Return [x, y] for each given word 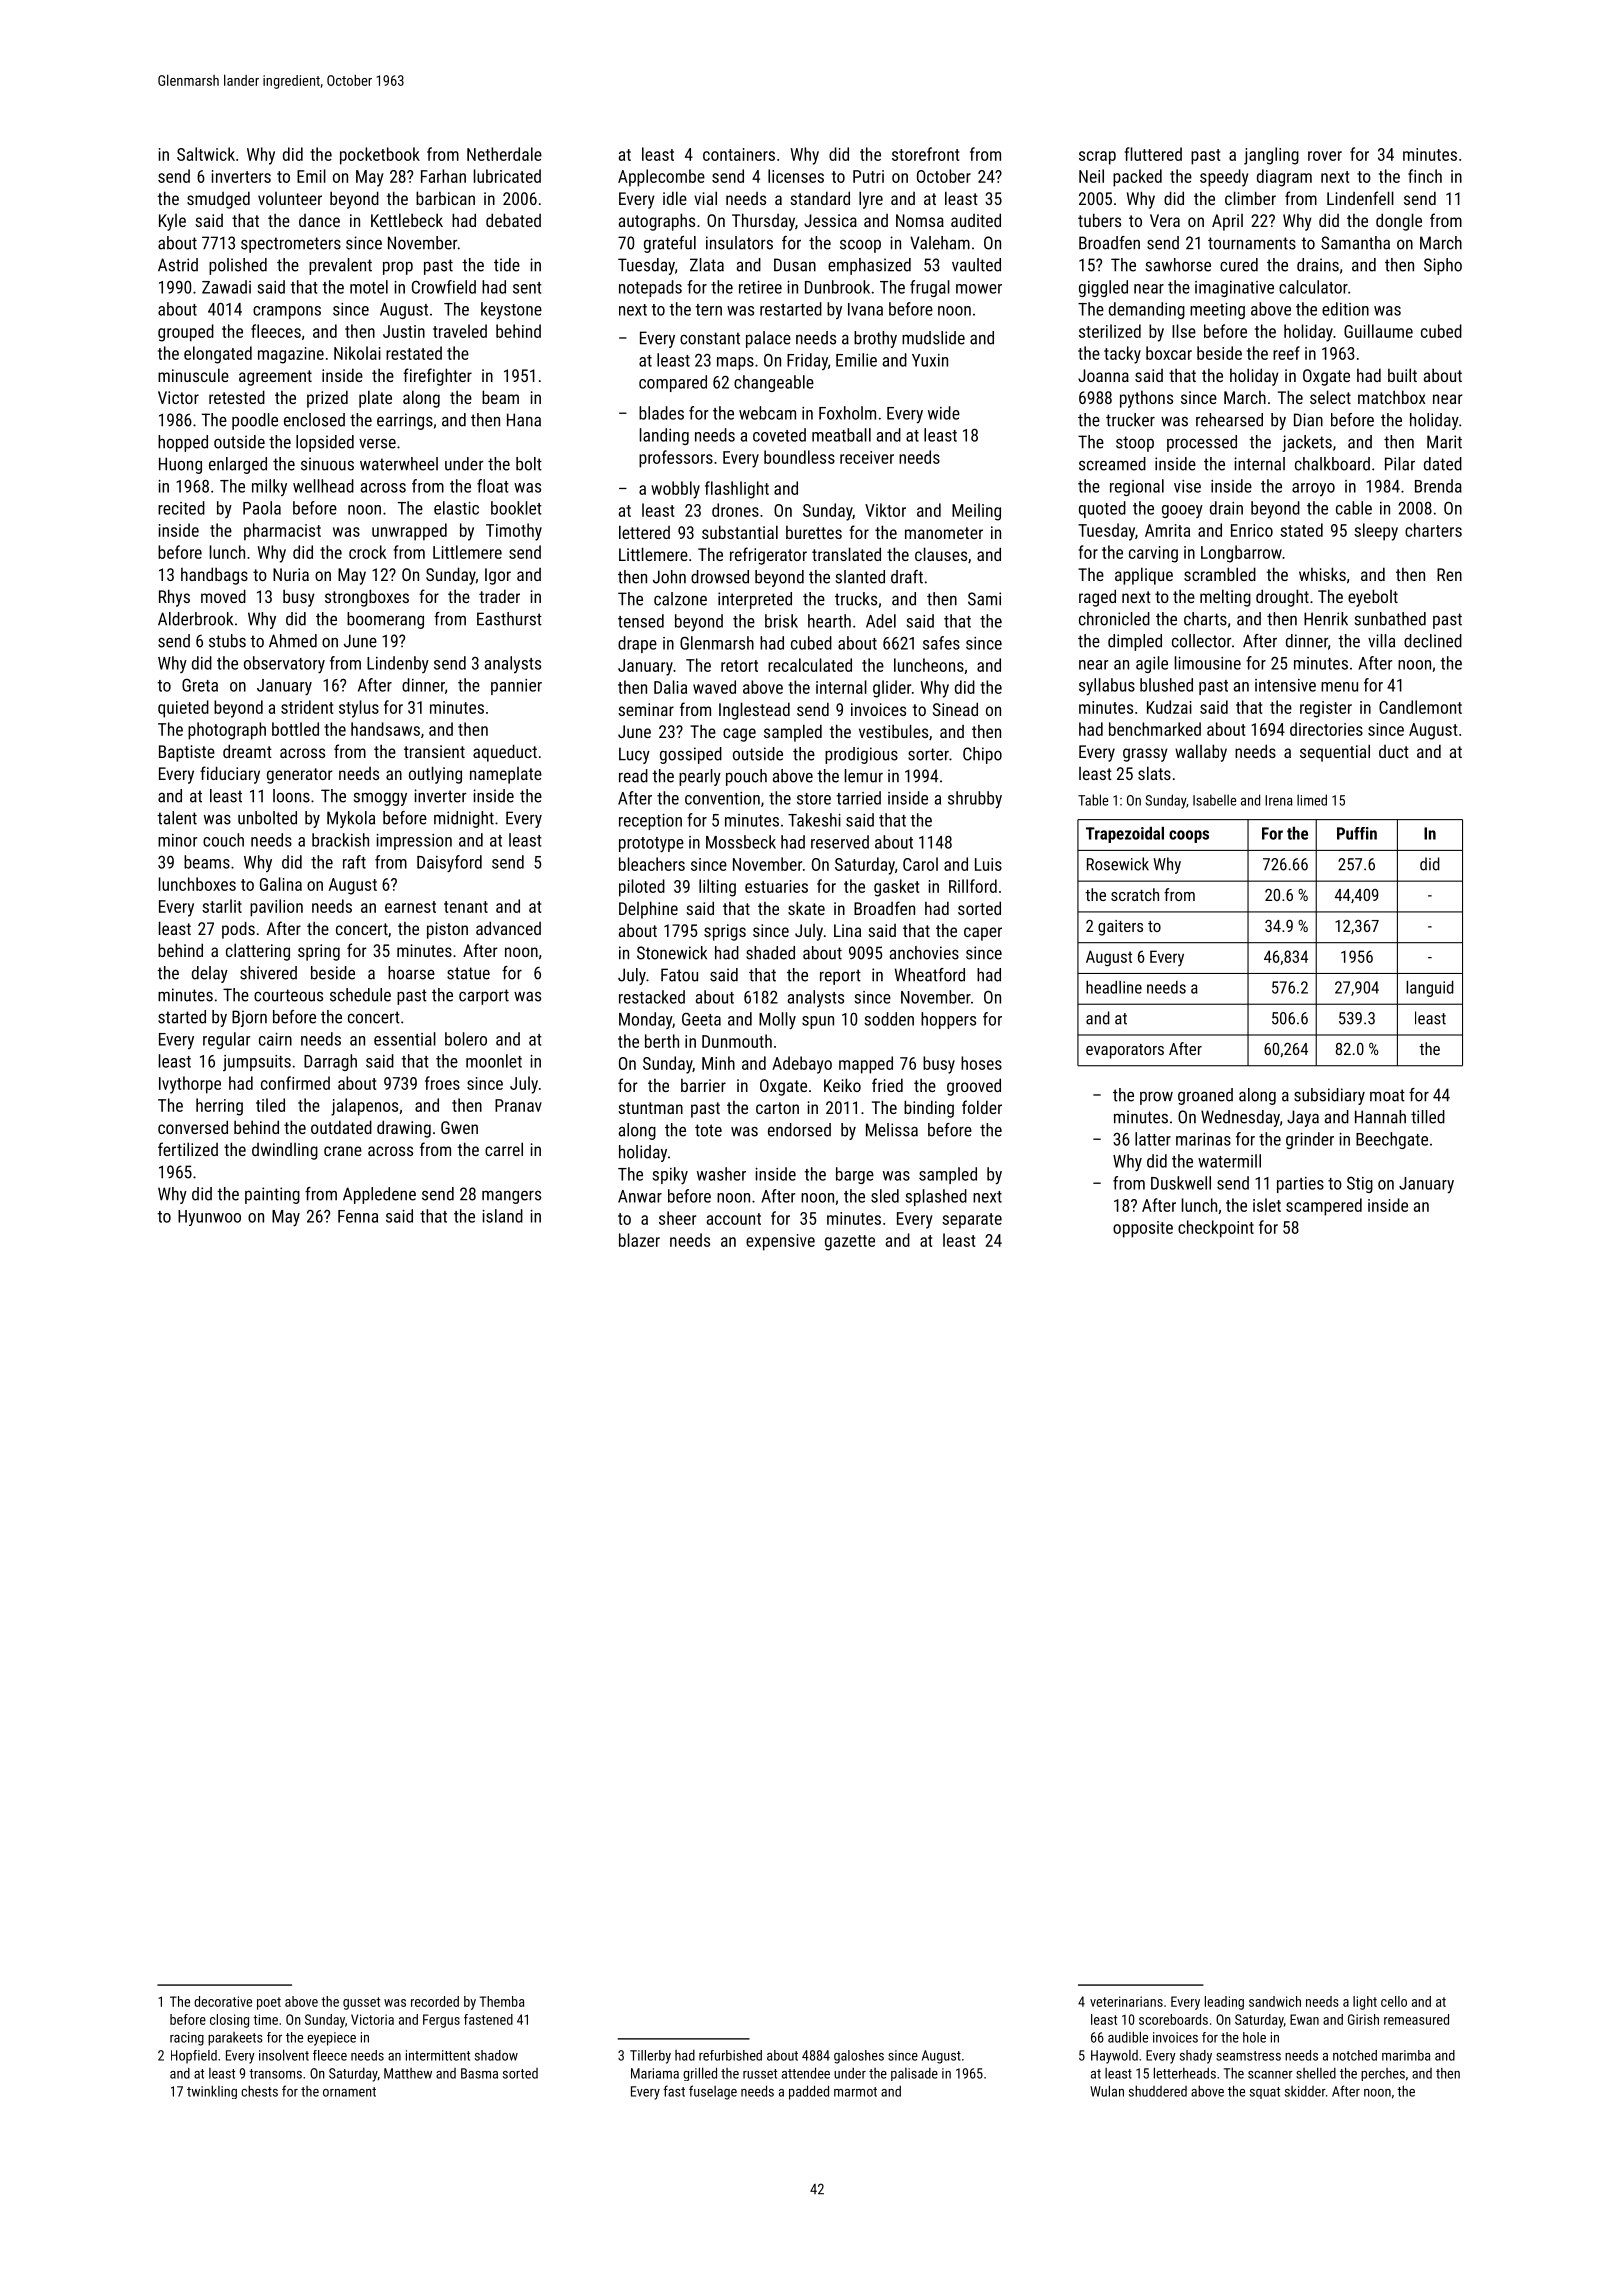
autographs [656, 222]
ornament [349, 2092]
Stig [1360, 1185]
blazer [639, 1240]
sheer [677, 1218]
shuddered [1158, 2091]
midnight [464, 819]
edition [1345, 309]
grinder [1310, 1140]
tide [507, 265]
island [502, 1216]
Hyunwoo [209, 1218]
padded [809, 2092]
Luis [988, 864]
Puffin [1357, 833]
